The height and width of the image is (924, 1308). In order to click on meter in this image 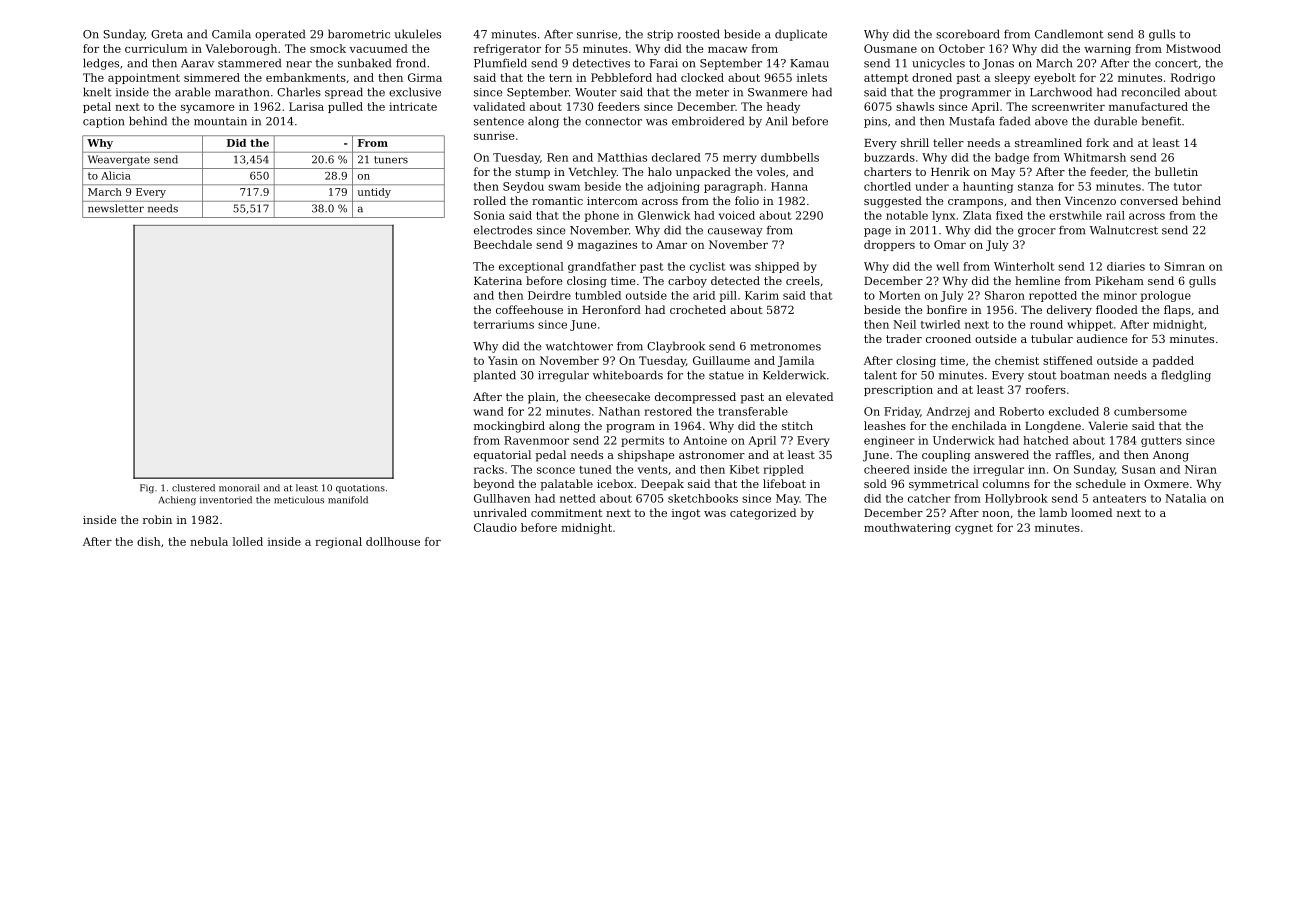, I will do `click(712, 92)`.
